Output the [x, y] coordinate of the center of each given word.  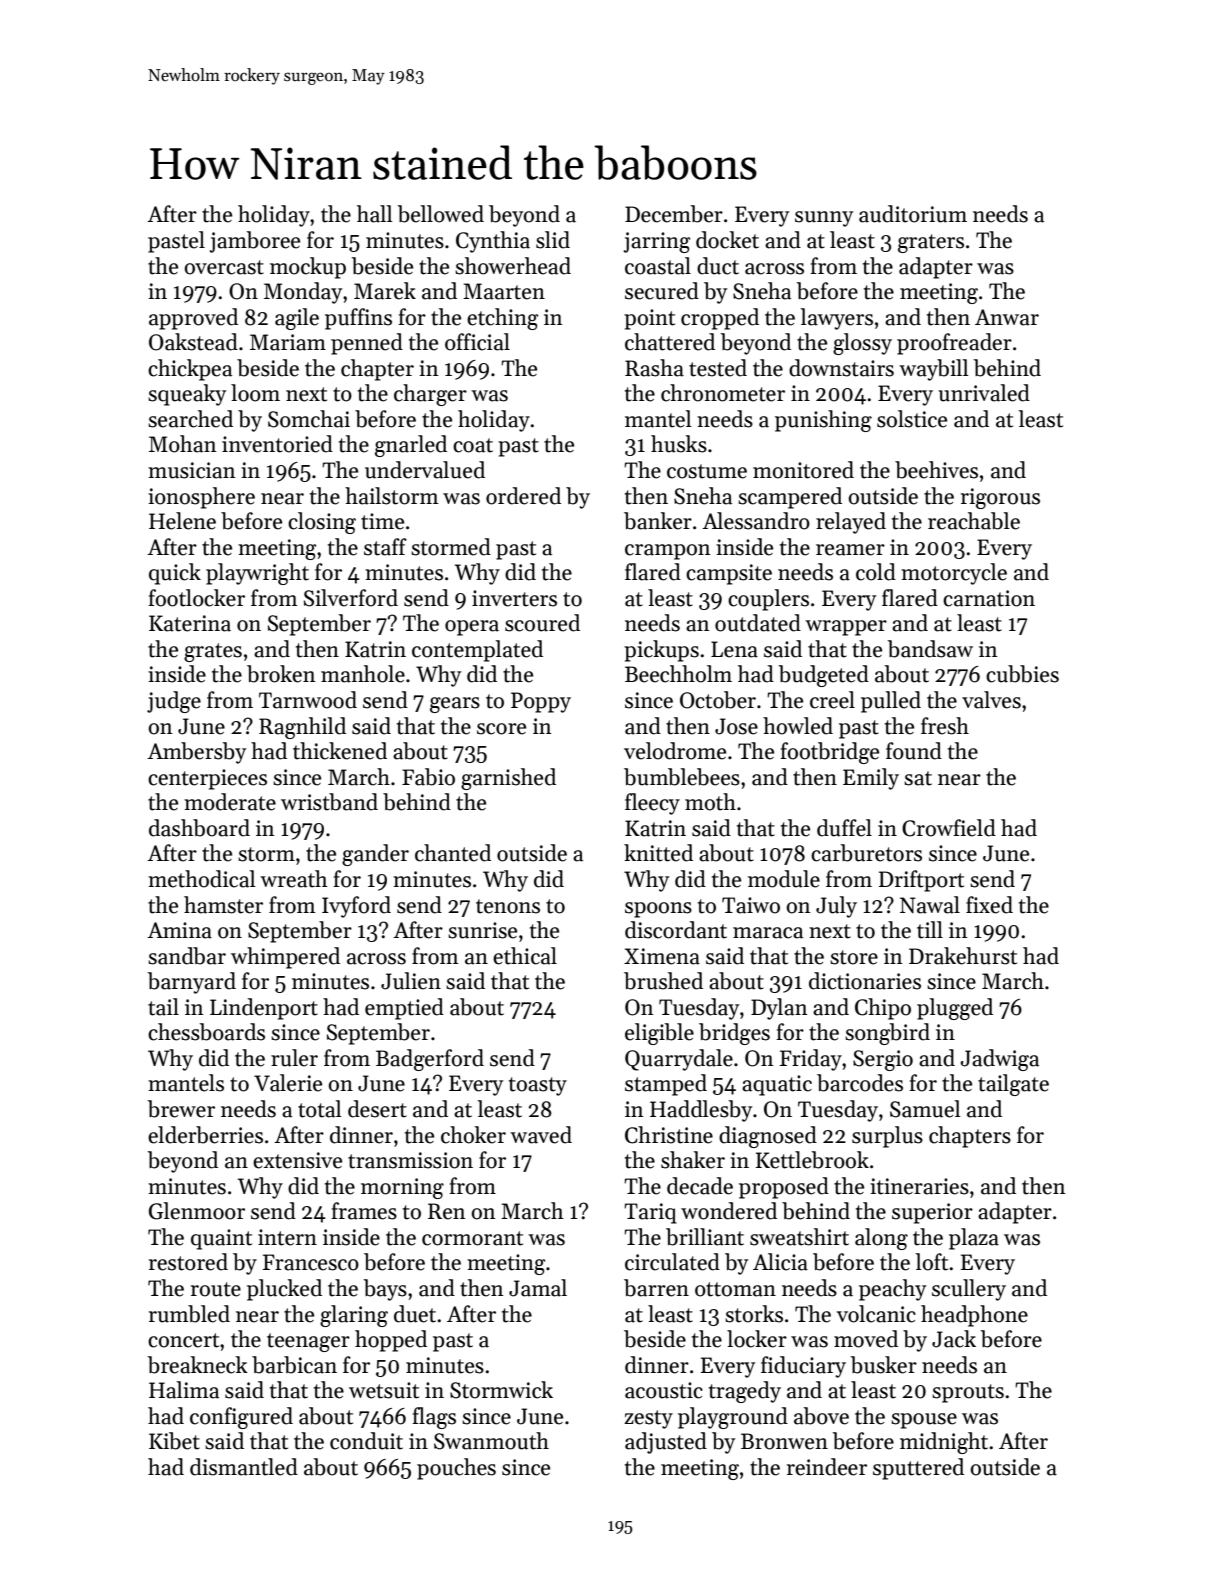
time [382, 521]
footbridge [829, 753]
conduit [366, 1441]
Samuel [925, 1109]
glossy [862, 344]
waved [541, 1135]
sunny [824, 219]
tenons [508, 906]
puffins [358, 319]
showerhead [513, 266]
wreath [294, 879]
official [477, 342]
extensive [297, 1160]
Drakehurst [963, 956]
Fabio [428, 777]
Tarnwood [308, 700]
